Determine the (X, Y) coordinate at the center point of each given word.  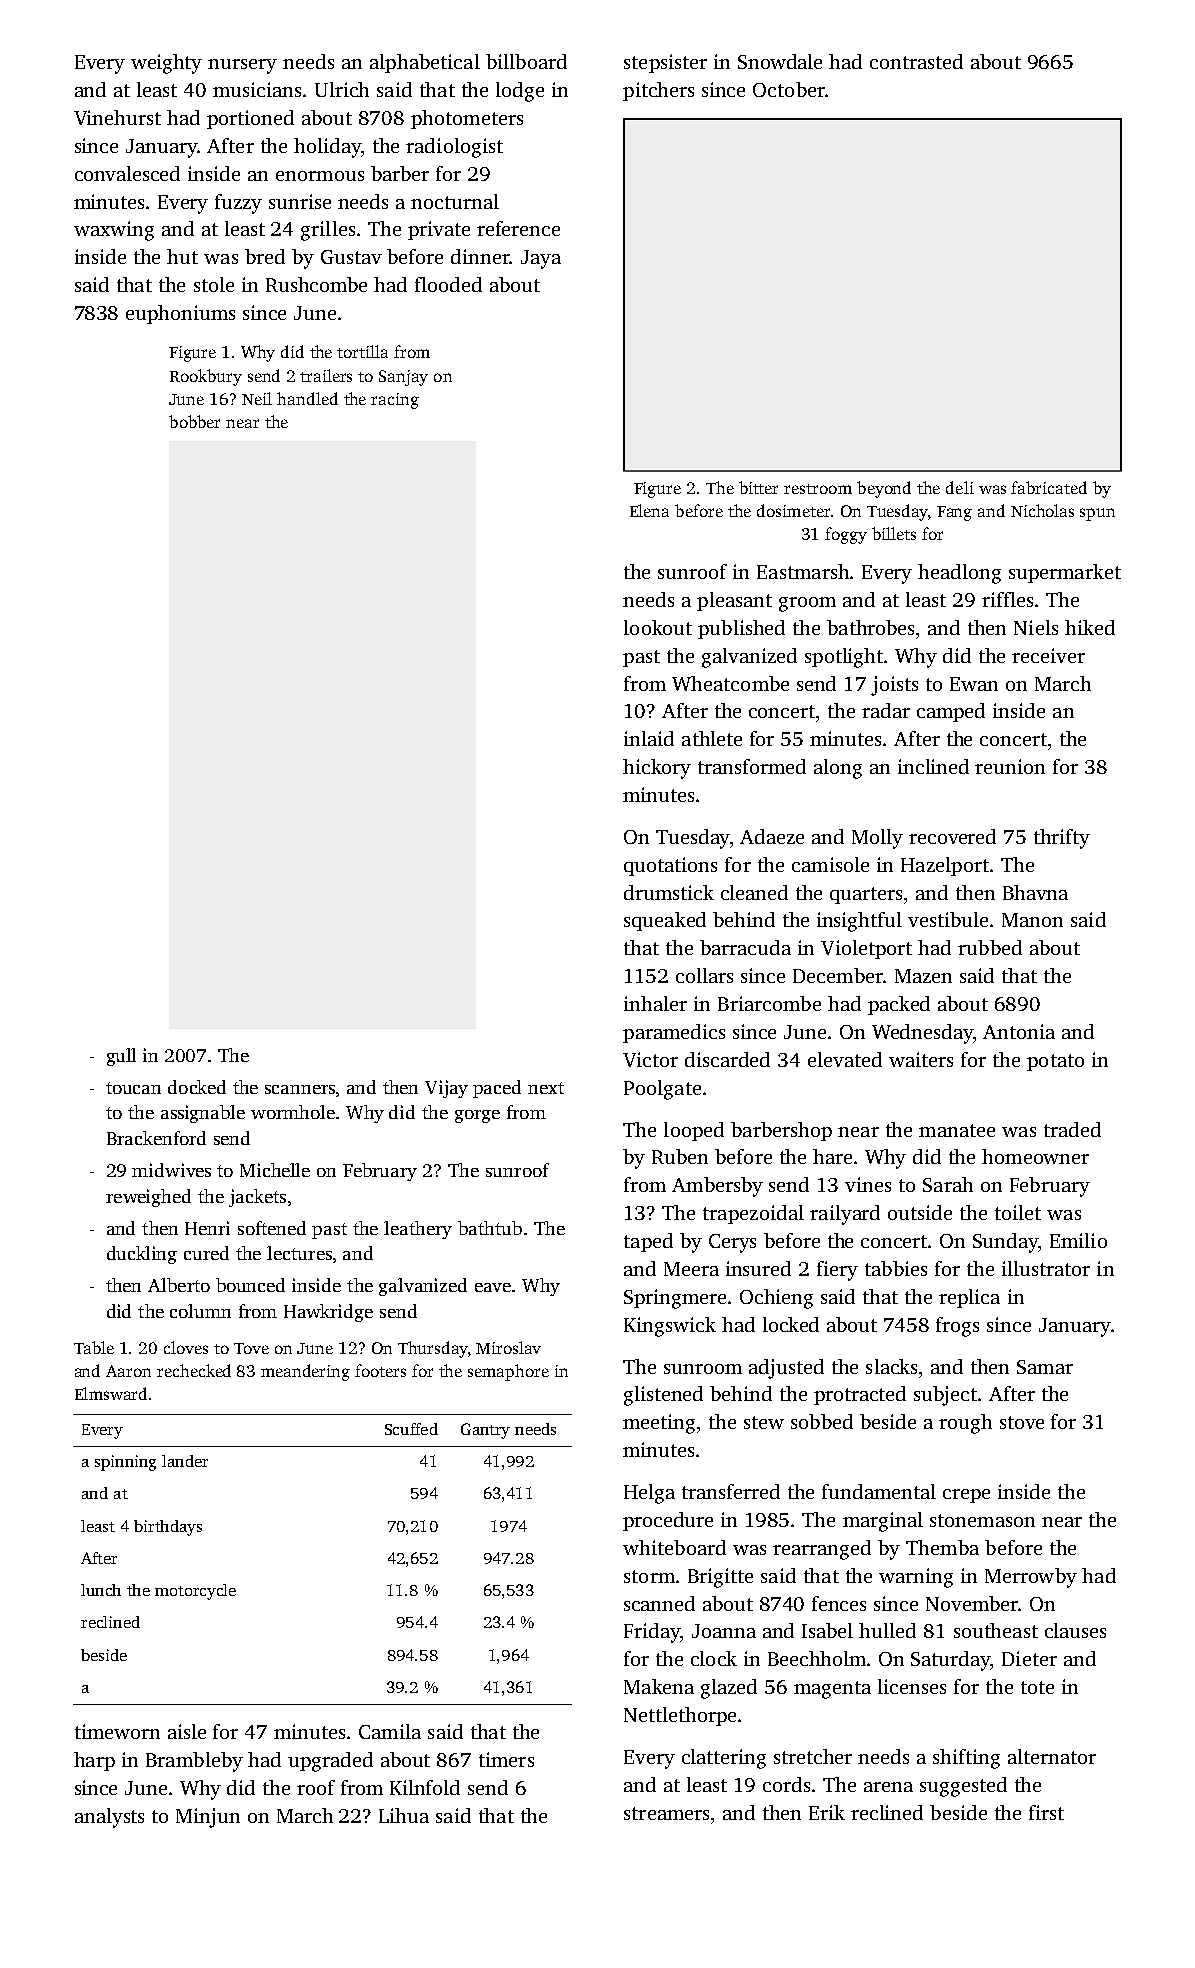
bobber (194, 421)
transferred (731, 1491)
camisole (830, 864)
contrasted (916, 61)
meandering (305, 1372)
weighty (166, 64)
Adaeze (772, 836)
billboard (526, 61)
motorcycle (195, 1592)
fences (839, 1603)
